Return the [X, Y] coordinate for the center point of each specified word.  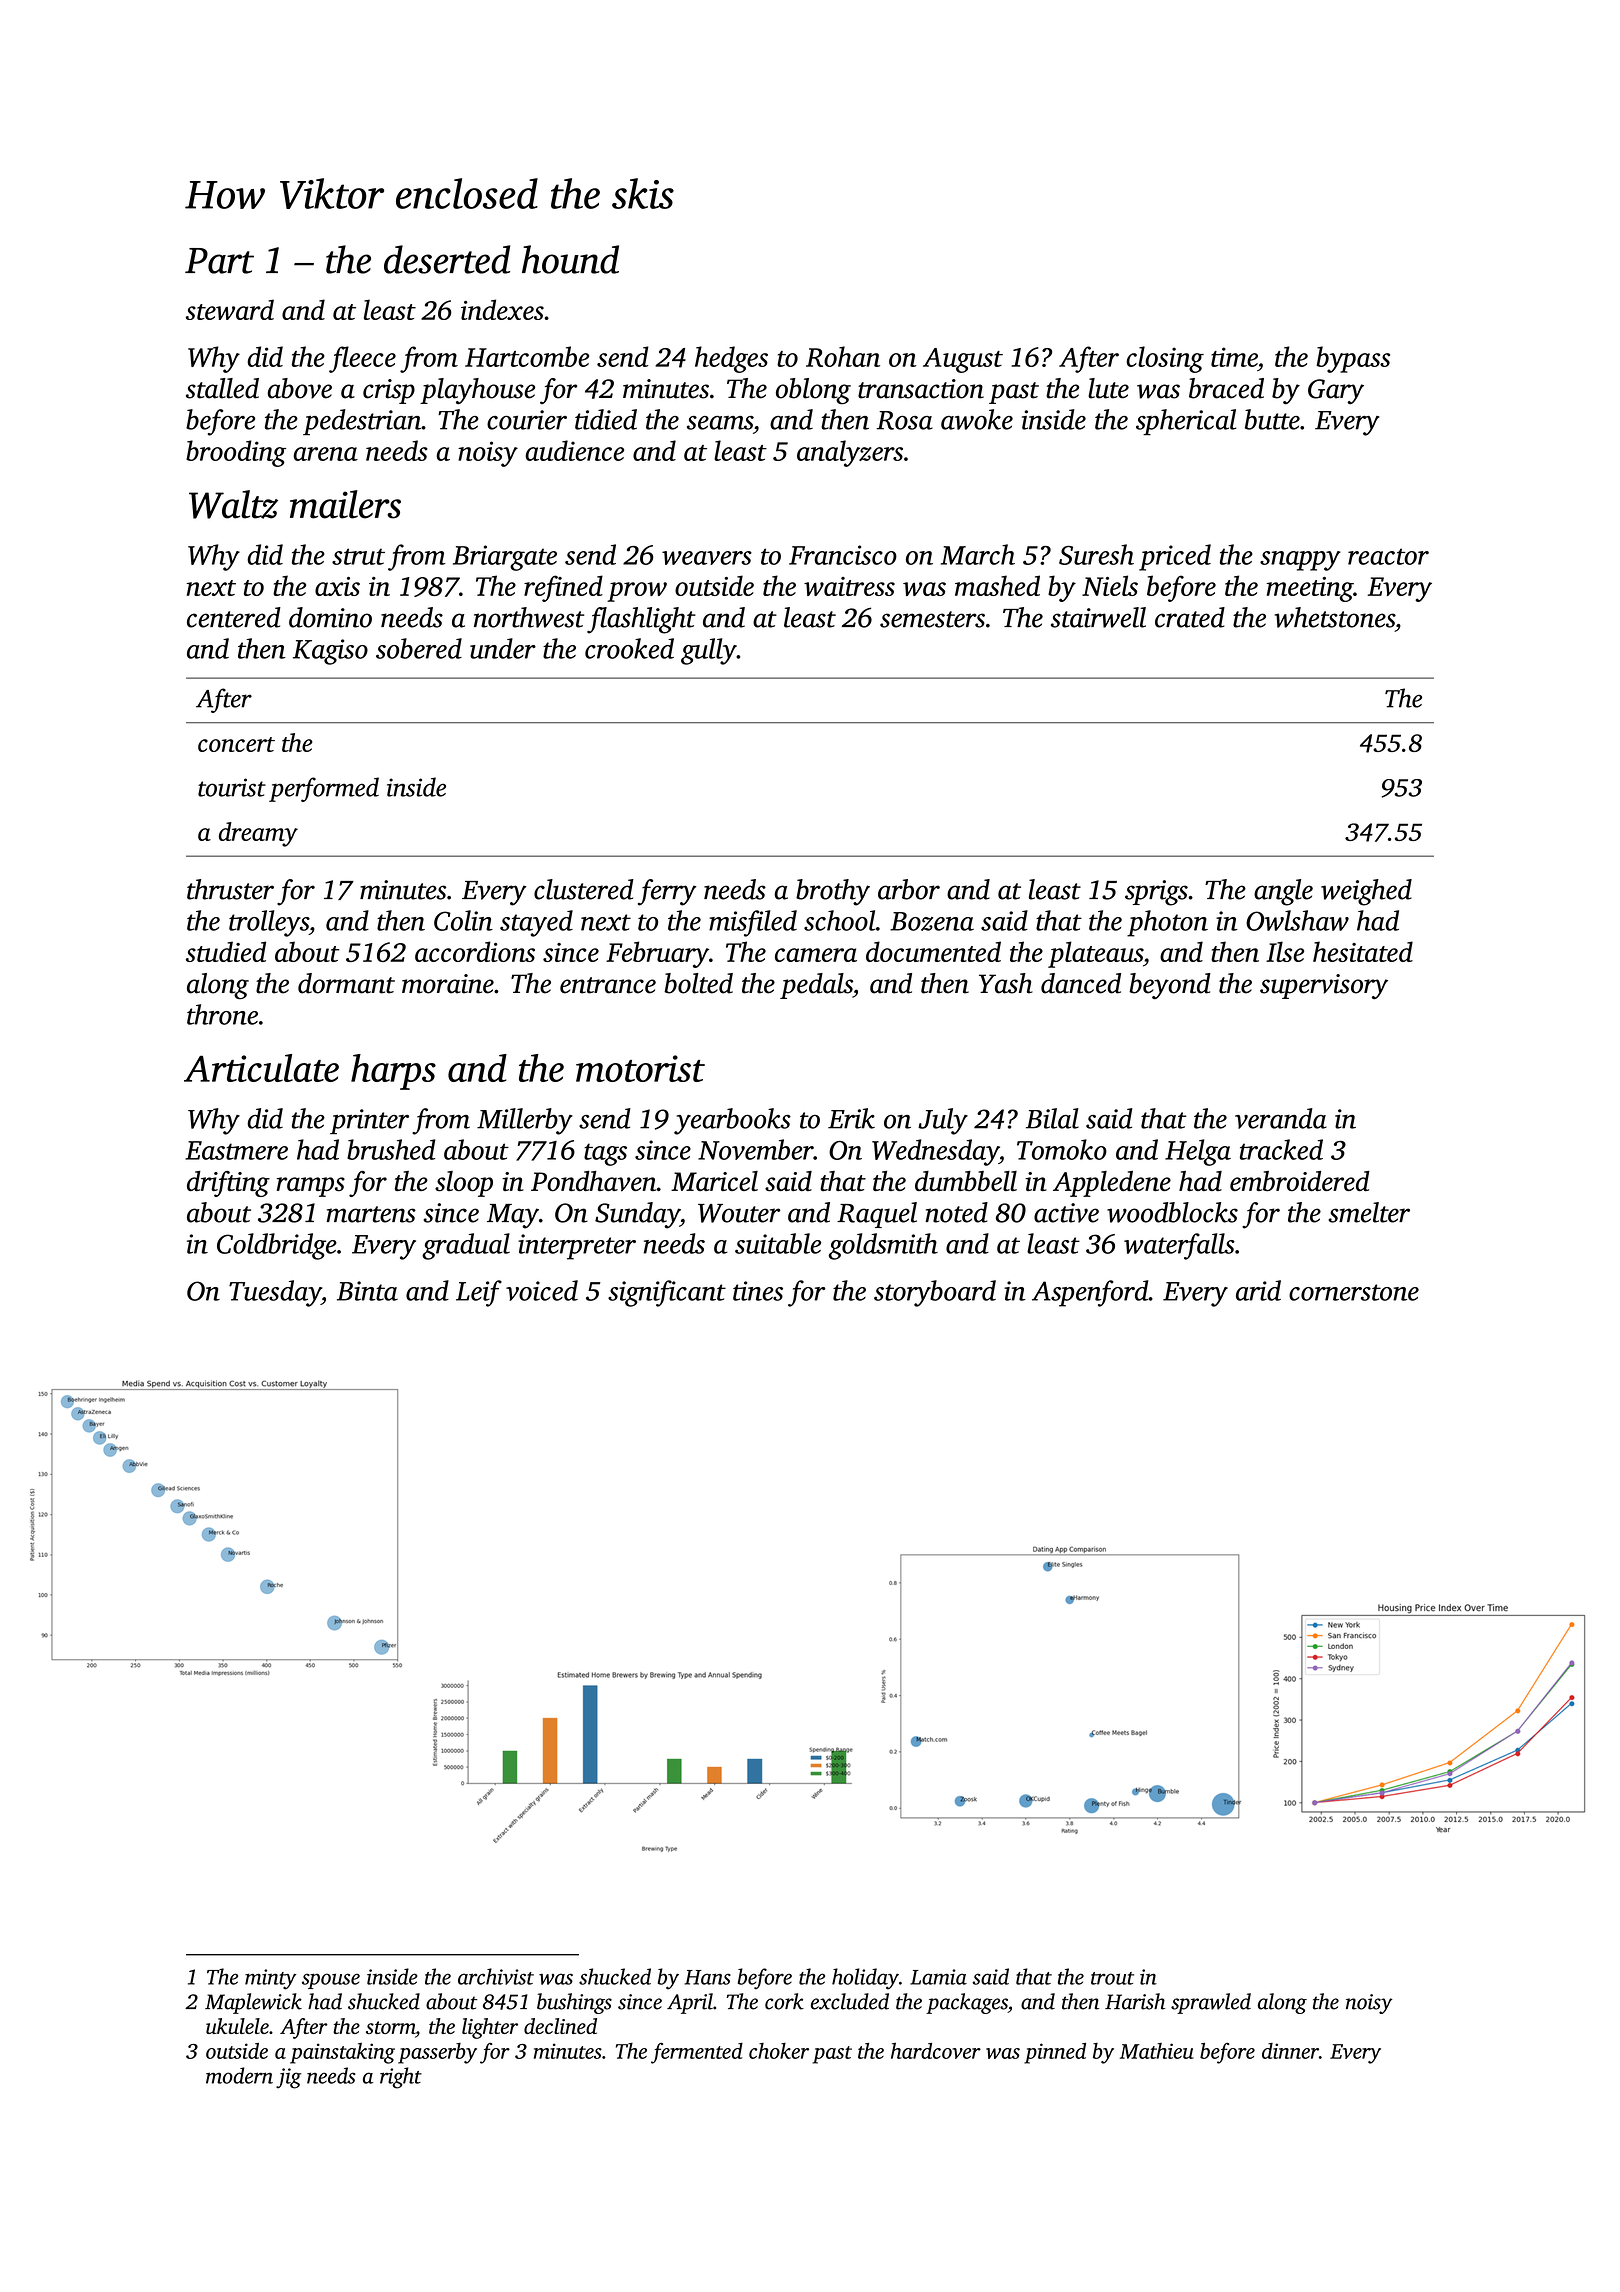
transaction [921, 389]
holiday [865, 1979]
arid [1258, 1290]
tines [758, 1291]
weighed [1366, 892]
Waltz [233, 504]
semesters [932, 619]
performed [324, 789]
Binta [367, 1291]
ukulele [237, 2026]
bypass [1353, 359]
